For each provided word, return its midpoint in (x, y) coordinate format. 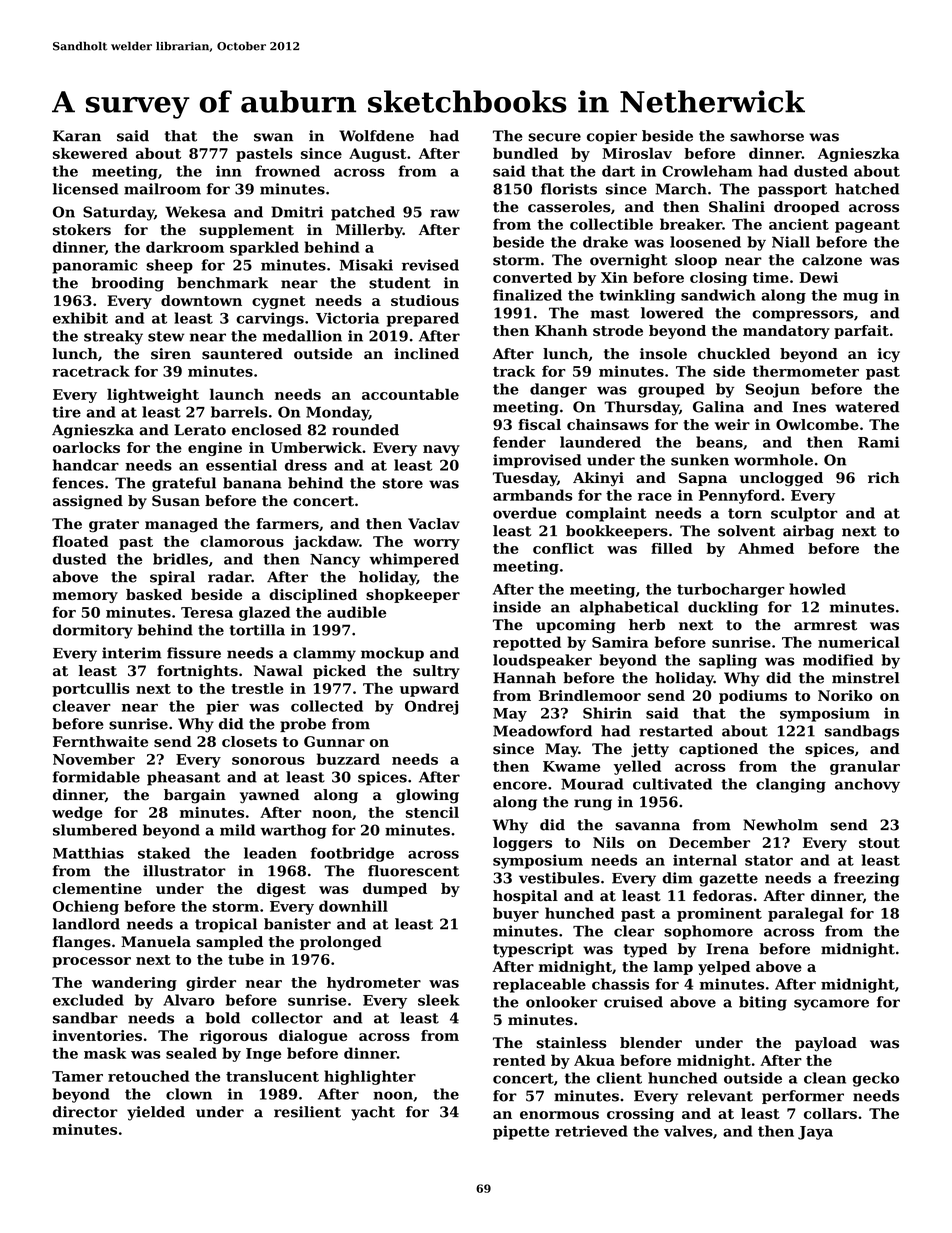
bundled (525, 153)
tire (66, 412)
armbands (533, 495)
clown (189, 1094)
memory (85, 597)
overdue (525, 513)
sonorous (268, 761)
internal (705, 860)
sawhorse (767, 136)
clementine (97, 888)
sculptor (804, 514)
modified (838, 660)
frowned (287, 171)
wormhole (773, 460)
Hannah (524, 678)
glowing (427, 796)
